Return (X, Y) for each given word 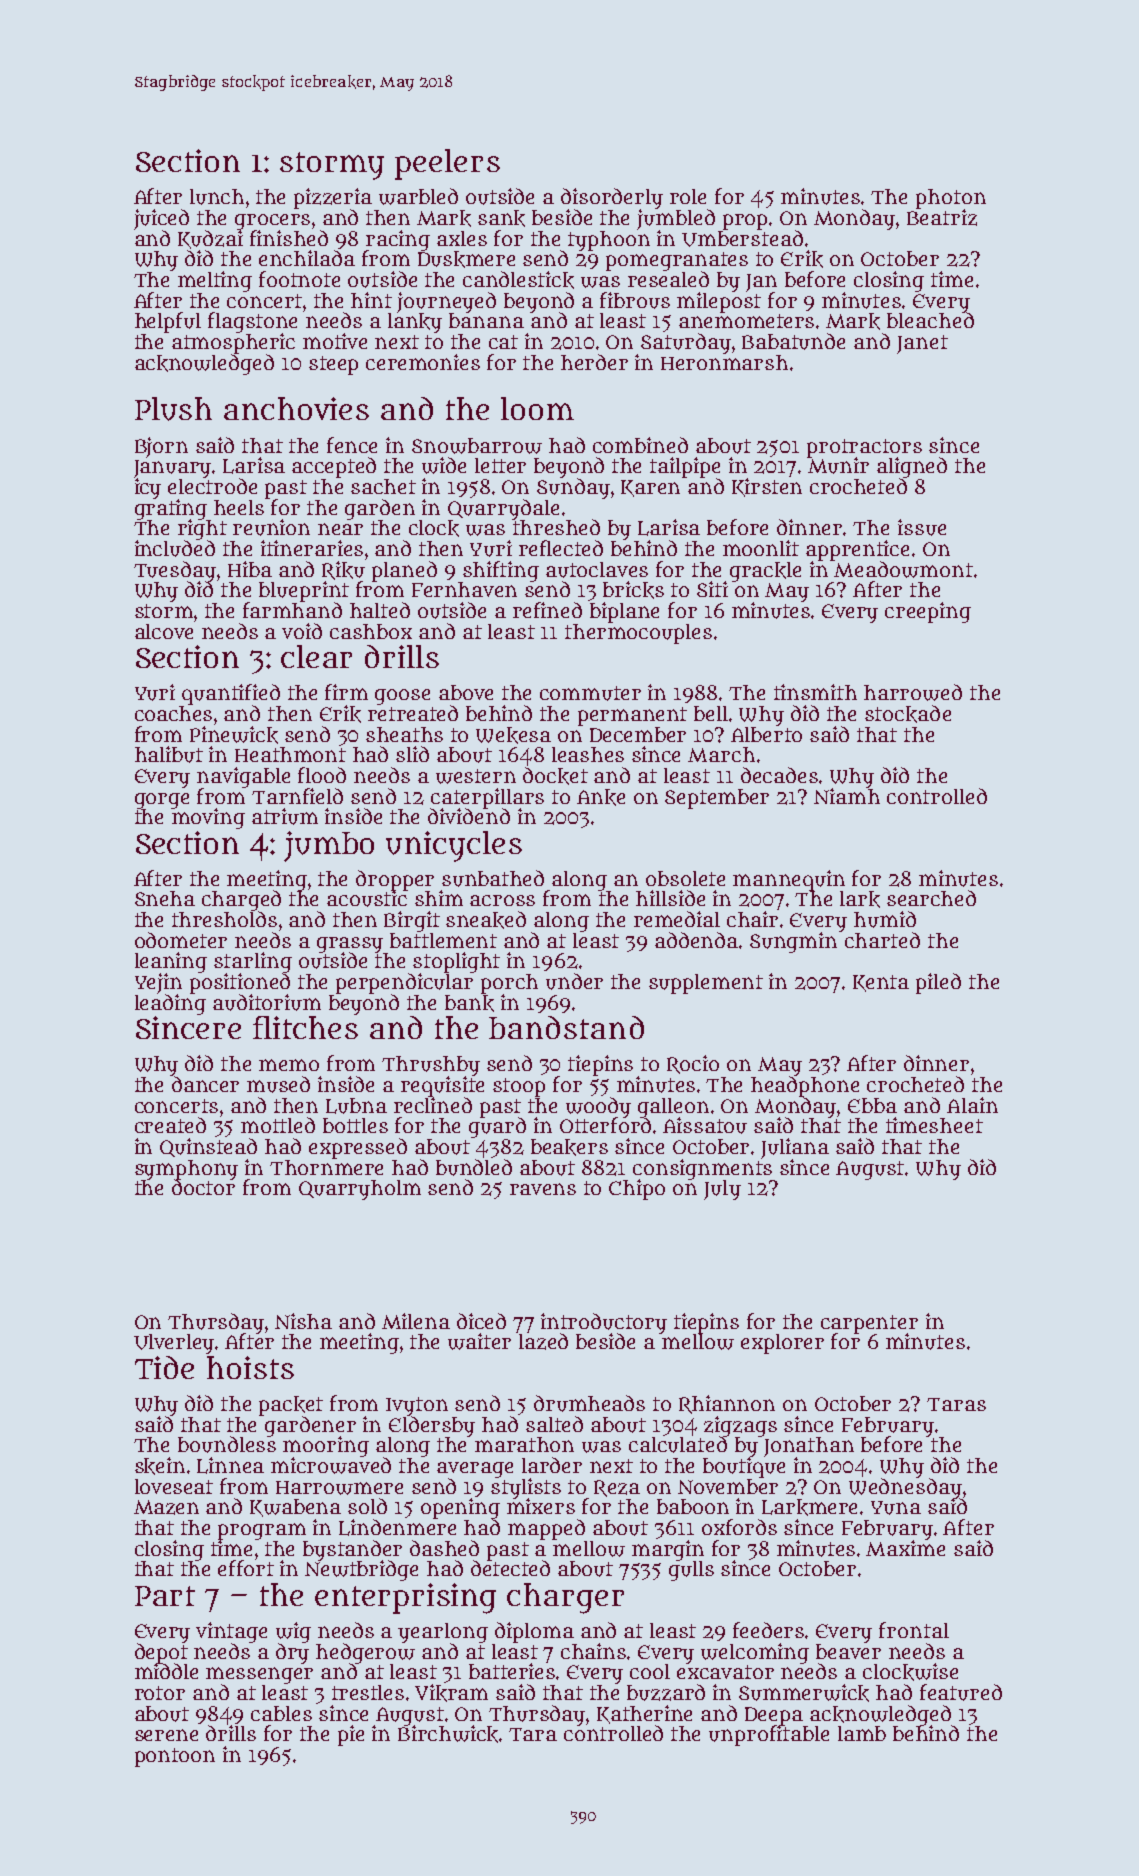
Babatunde (793, 341)
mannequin (789, 880)
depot (161, 1653)
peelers (447, 164)
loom (537, 408)
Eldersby (432, 1426)
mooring (326, 1446)
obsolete (685, 878)
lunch (217, 197)
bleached (930, 320)
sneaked (486, 920)
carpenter (869, 1324)
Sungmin (793, 942)
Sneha (165, 898)
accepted (334, 467)
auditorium (267, 1002)
